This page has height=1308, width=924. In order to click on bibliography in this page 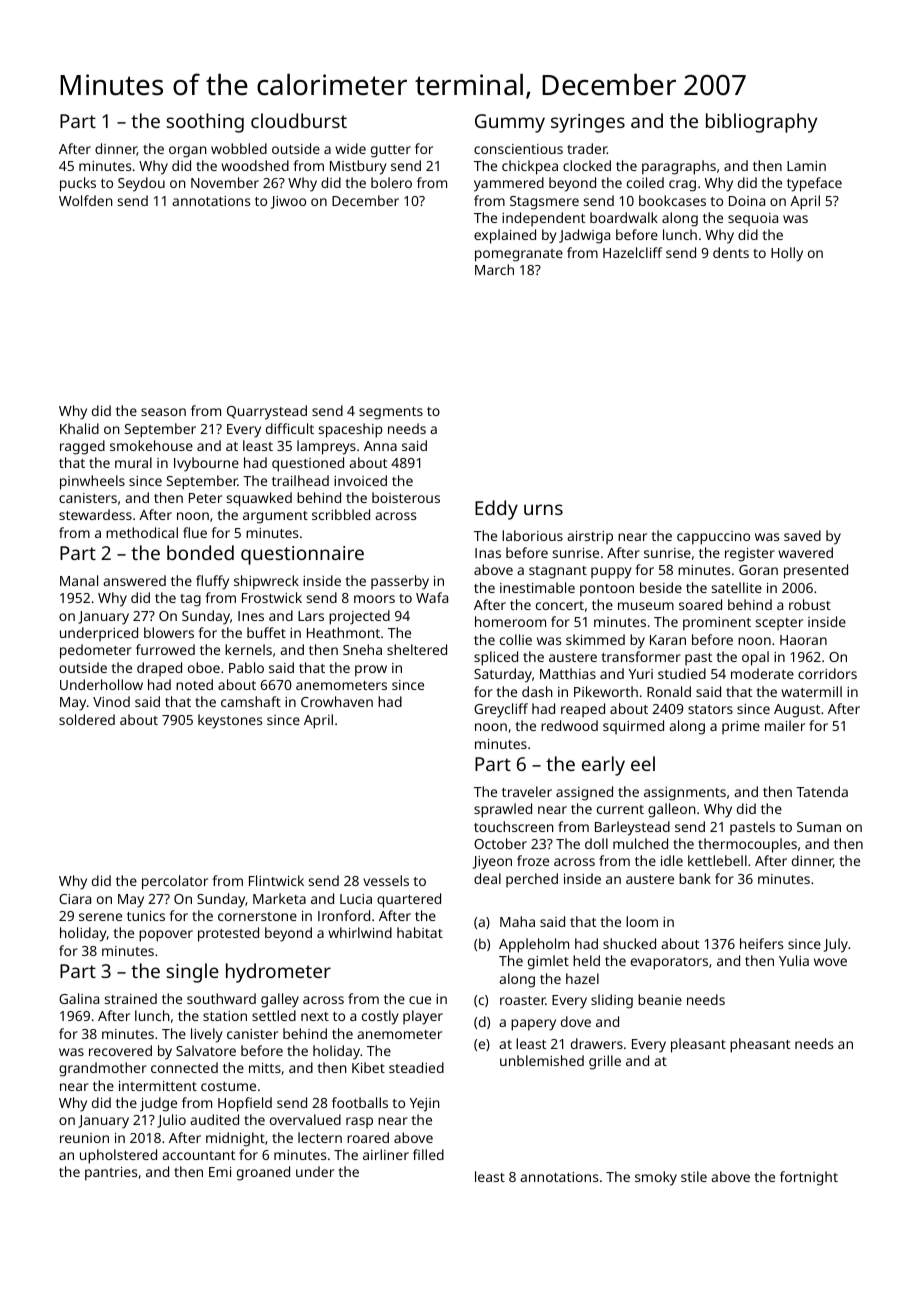, I will do `click(761, 123)`.
